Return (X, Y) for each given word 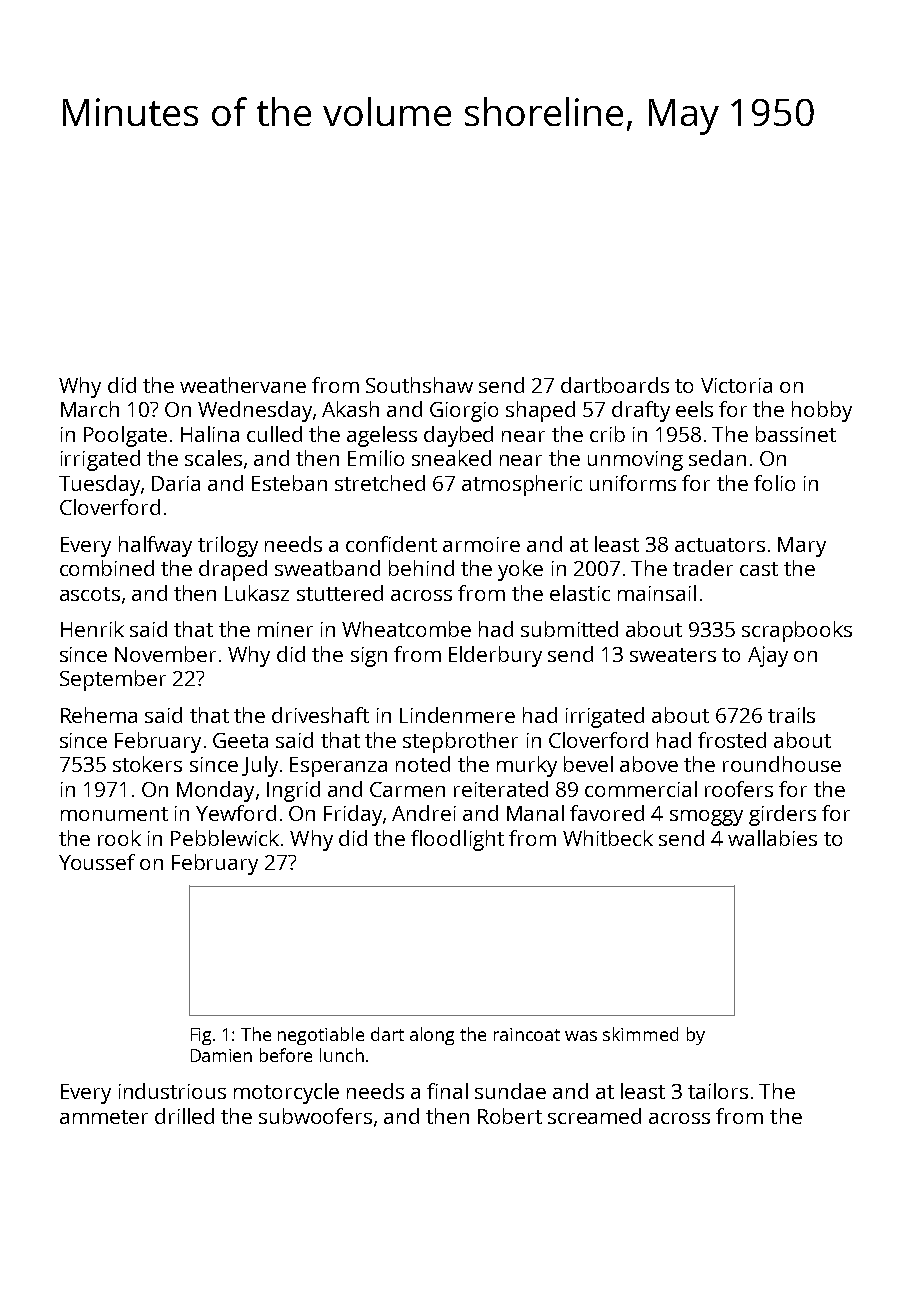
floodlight (457, 840)
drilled (184, 1116)
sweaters (673, 655)
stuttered (340, 593)
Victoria (736, 385)
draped (233, 570)
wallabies (772, 838)
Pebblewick (225, 838)
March (90, 409)
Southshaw (419, 385)
